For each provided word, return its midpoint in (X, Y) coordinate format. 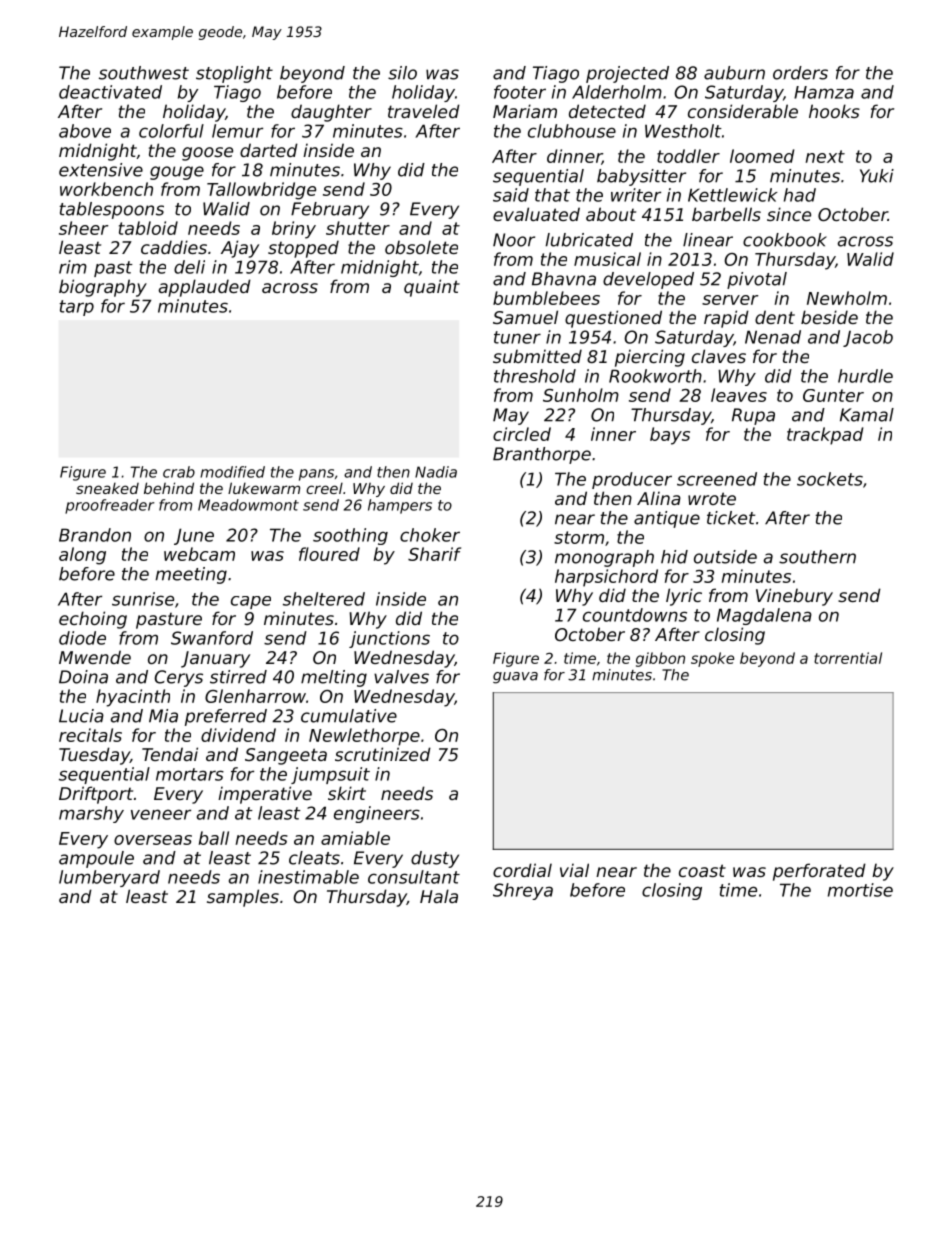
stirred (238, 677)
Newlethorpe (364, 737)
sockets (830, 479)
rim (73, 267)
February (330, 210)
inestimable (308, 877)
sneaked (107, 488)
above (85, 131)
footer (520, 92)
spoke (712, 659)
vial (574, 870)
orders (800, 73)
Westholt (683, 131)
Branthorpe (542, 455)
